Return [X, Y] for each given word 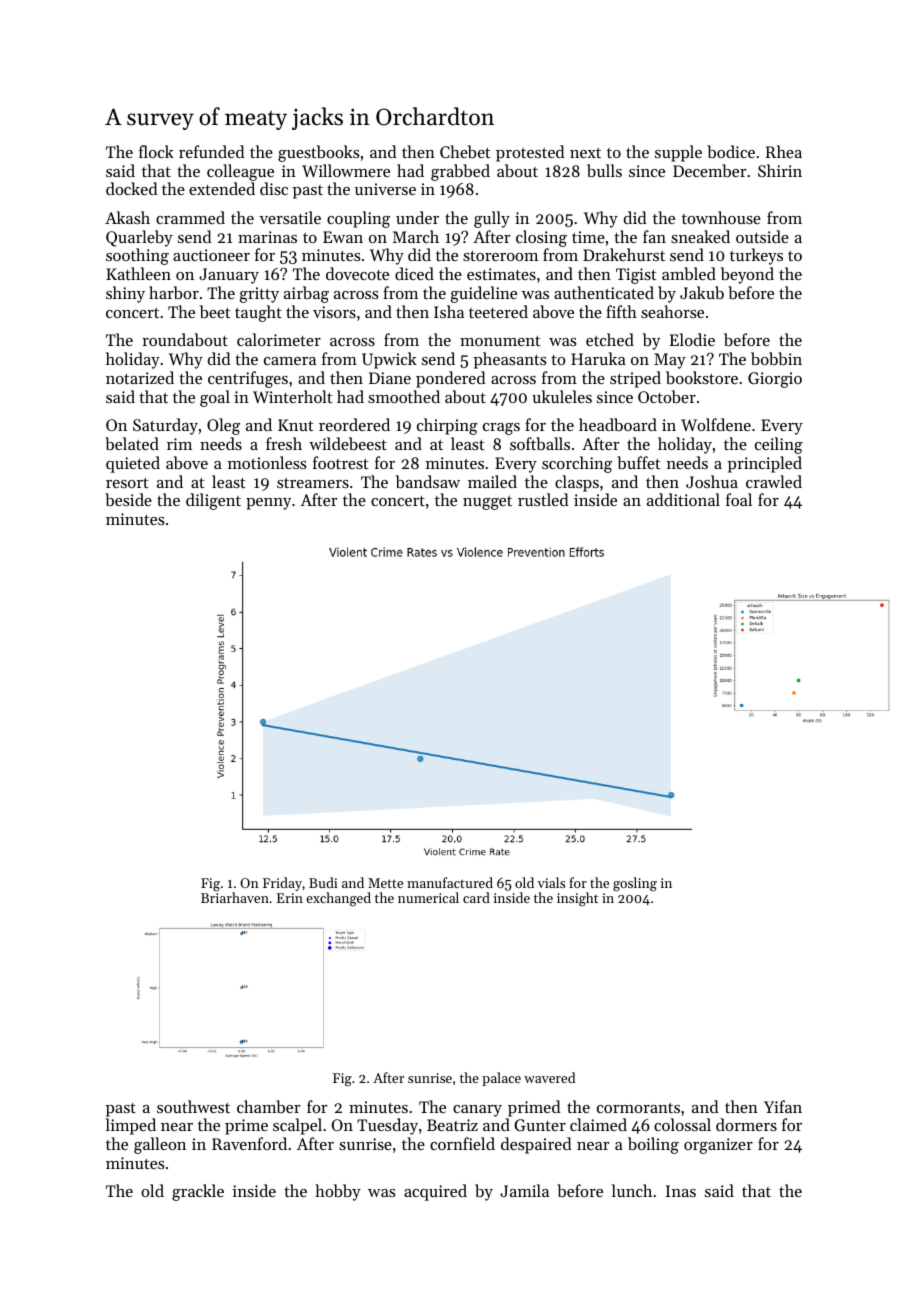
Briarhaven [235, 897]
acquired [435, 1192]
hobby [338, 1192]
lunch [632, 1190]
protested [530, 153]
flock [156, 151]
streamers [313, 483]
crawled [774, 481]
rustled [543, 499]
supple [678, 153]
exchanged [338, 899]
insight [577, 899]
